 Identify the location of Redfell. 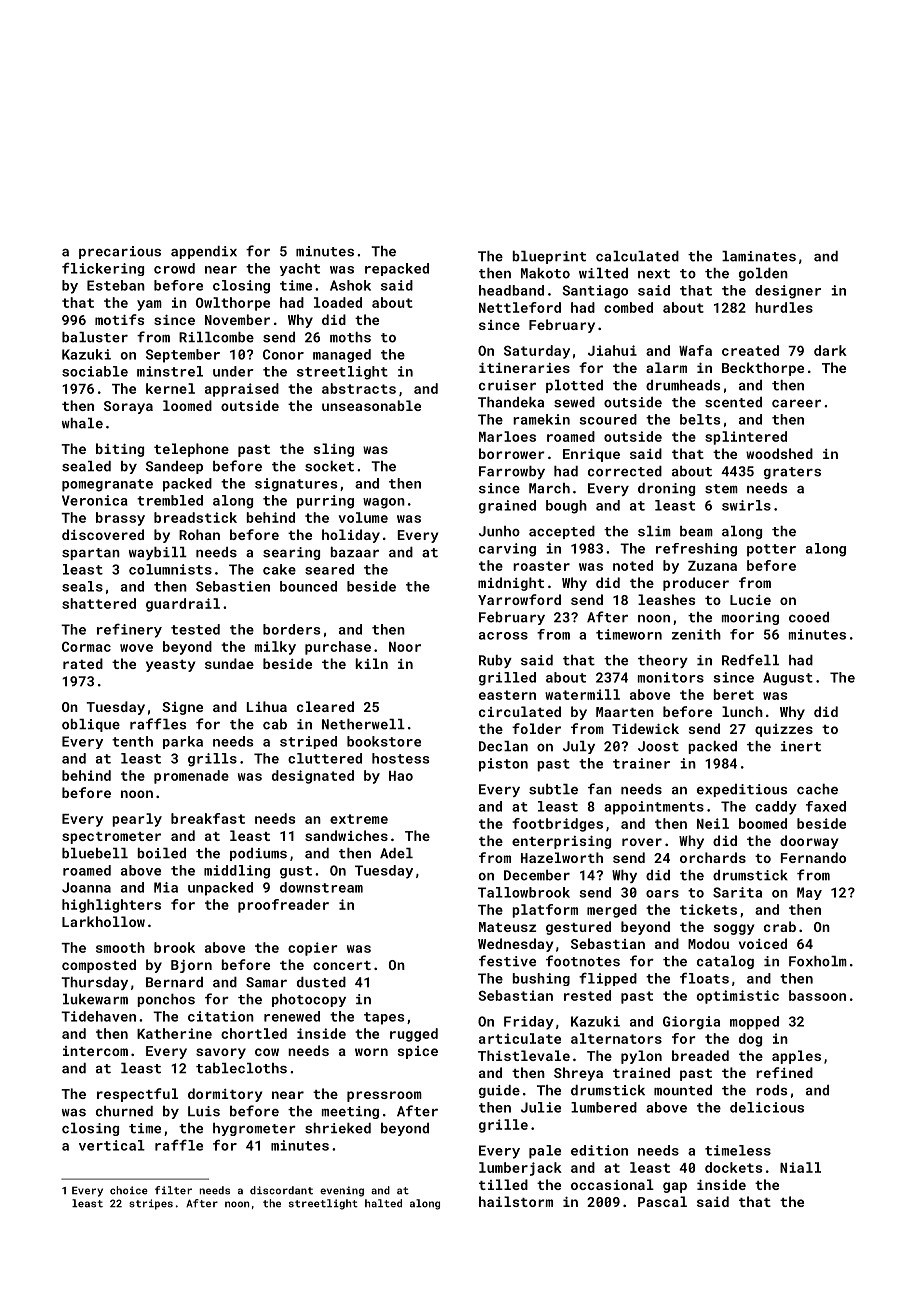
(750, 660).
